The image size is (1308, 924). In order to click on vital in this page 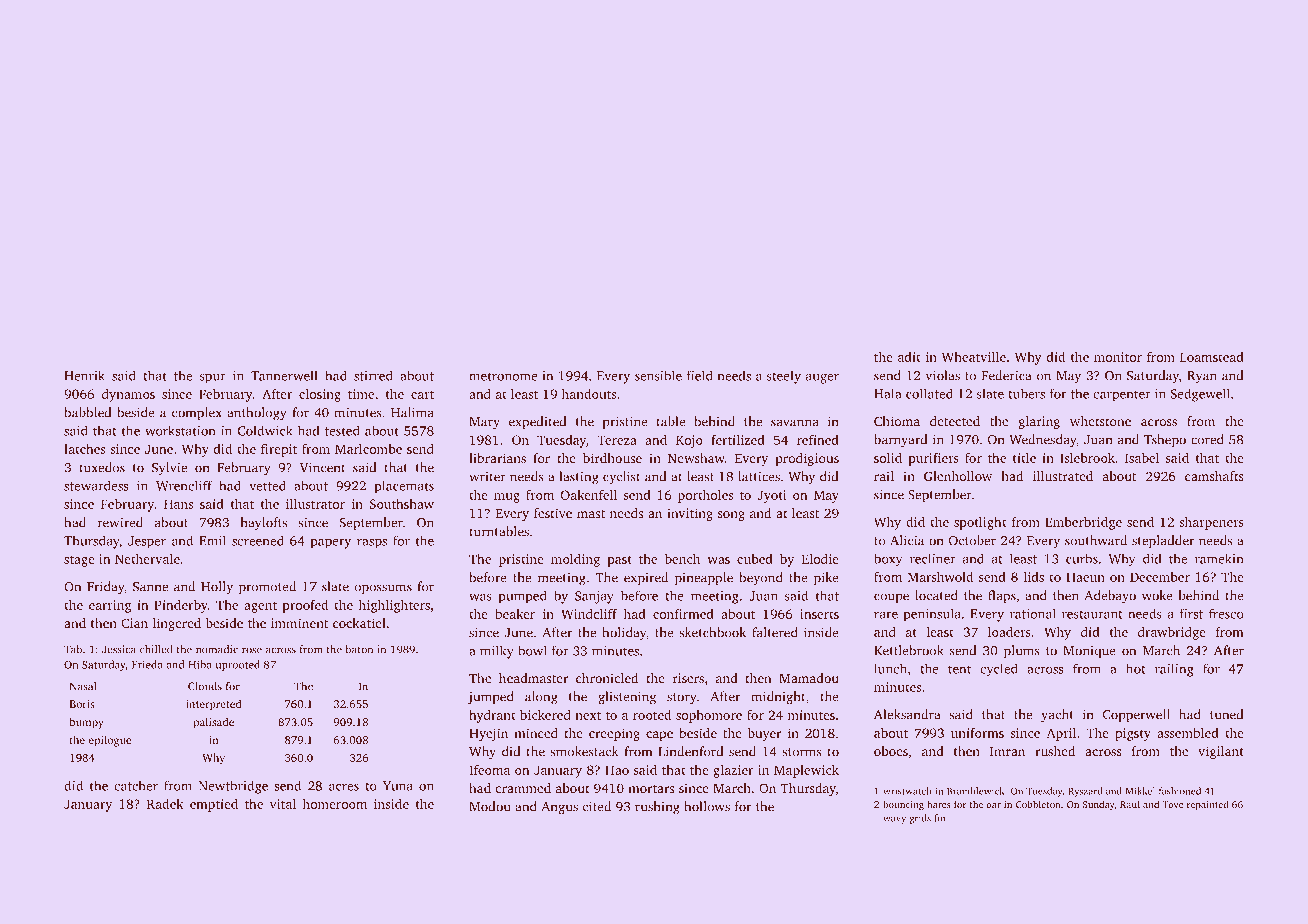, I will do `click(283, 804)`.
